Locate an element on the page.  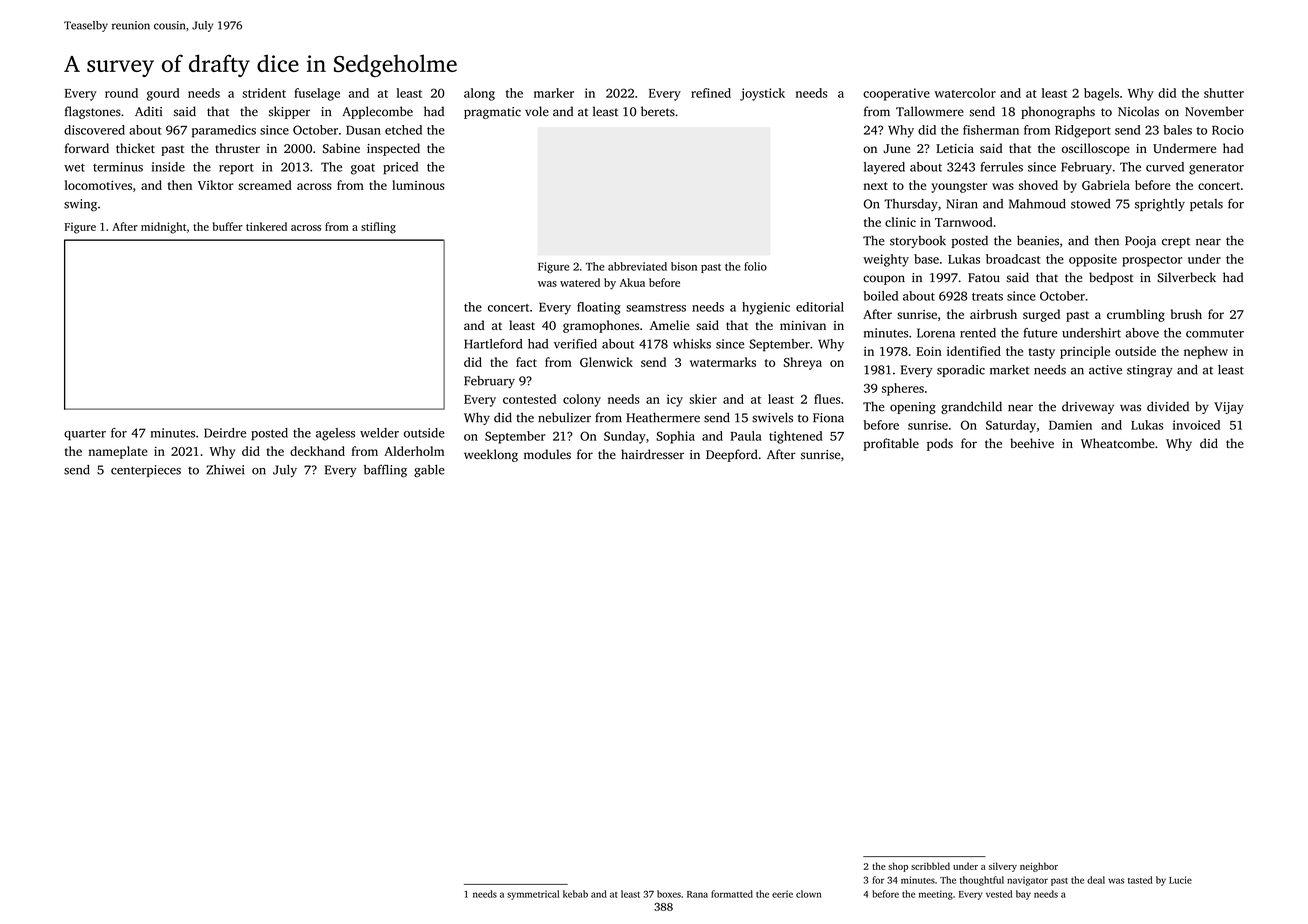
crept is located at coordinates (1176, 242).
